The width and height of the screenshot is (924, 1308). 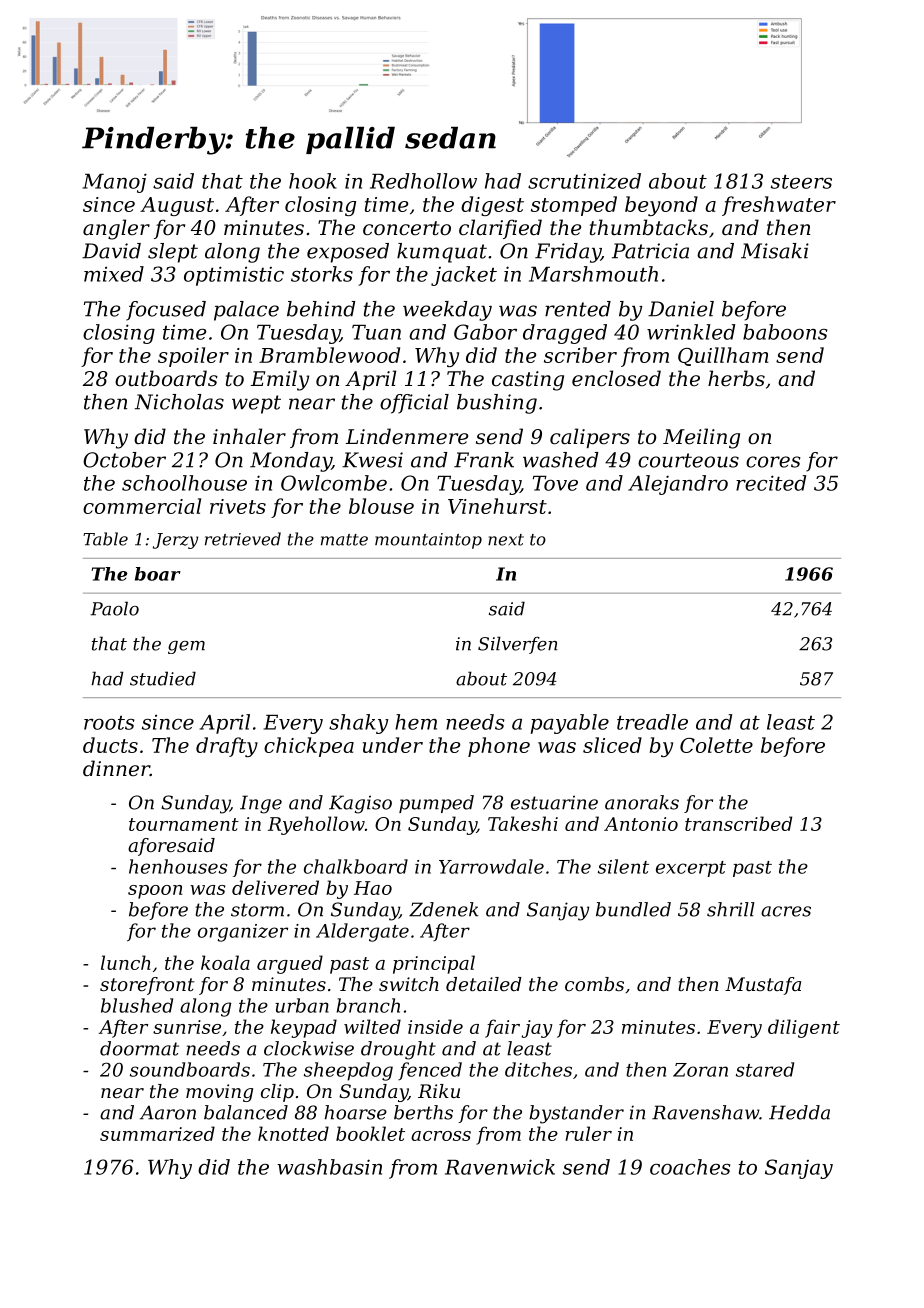 What do you see at coordinates (416, 722) in the screenshot?
I see `hem` at bounding box center [416, 722].
